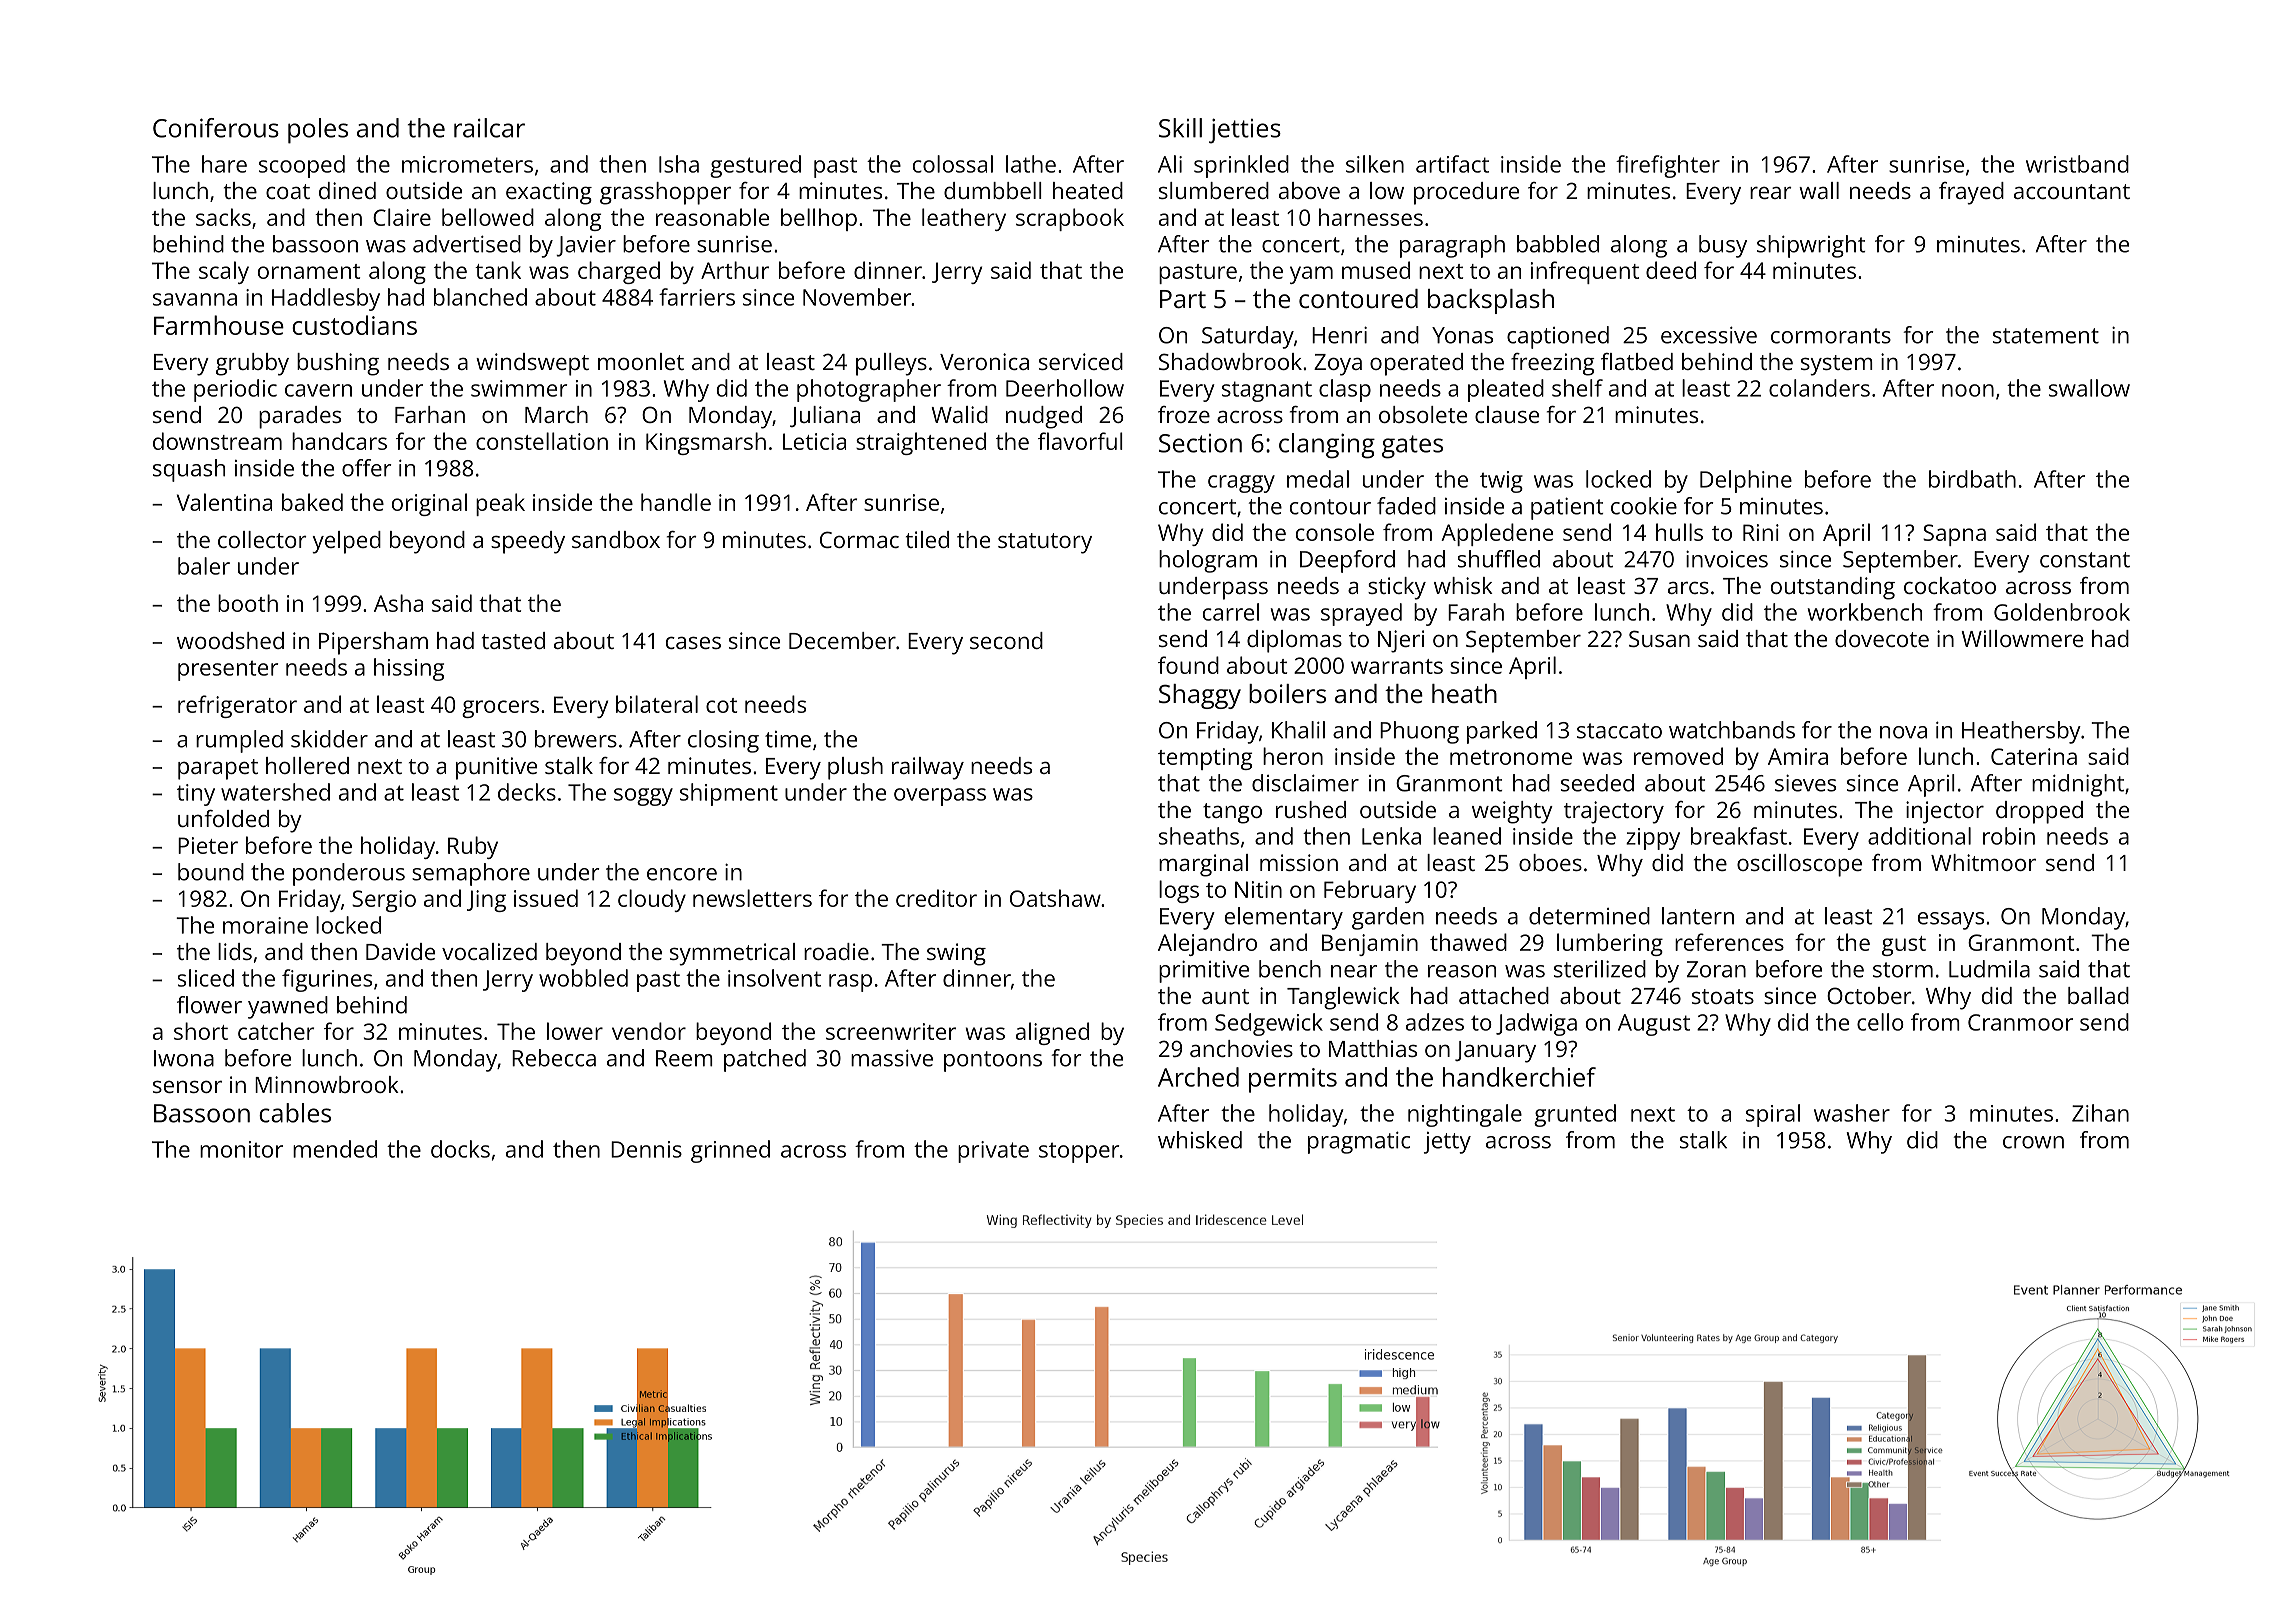  What do you see at coordinates (206, 978) in the image?
I see `sliced` at bounding box center [206, 978].
